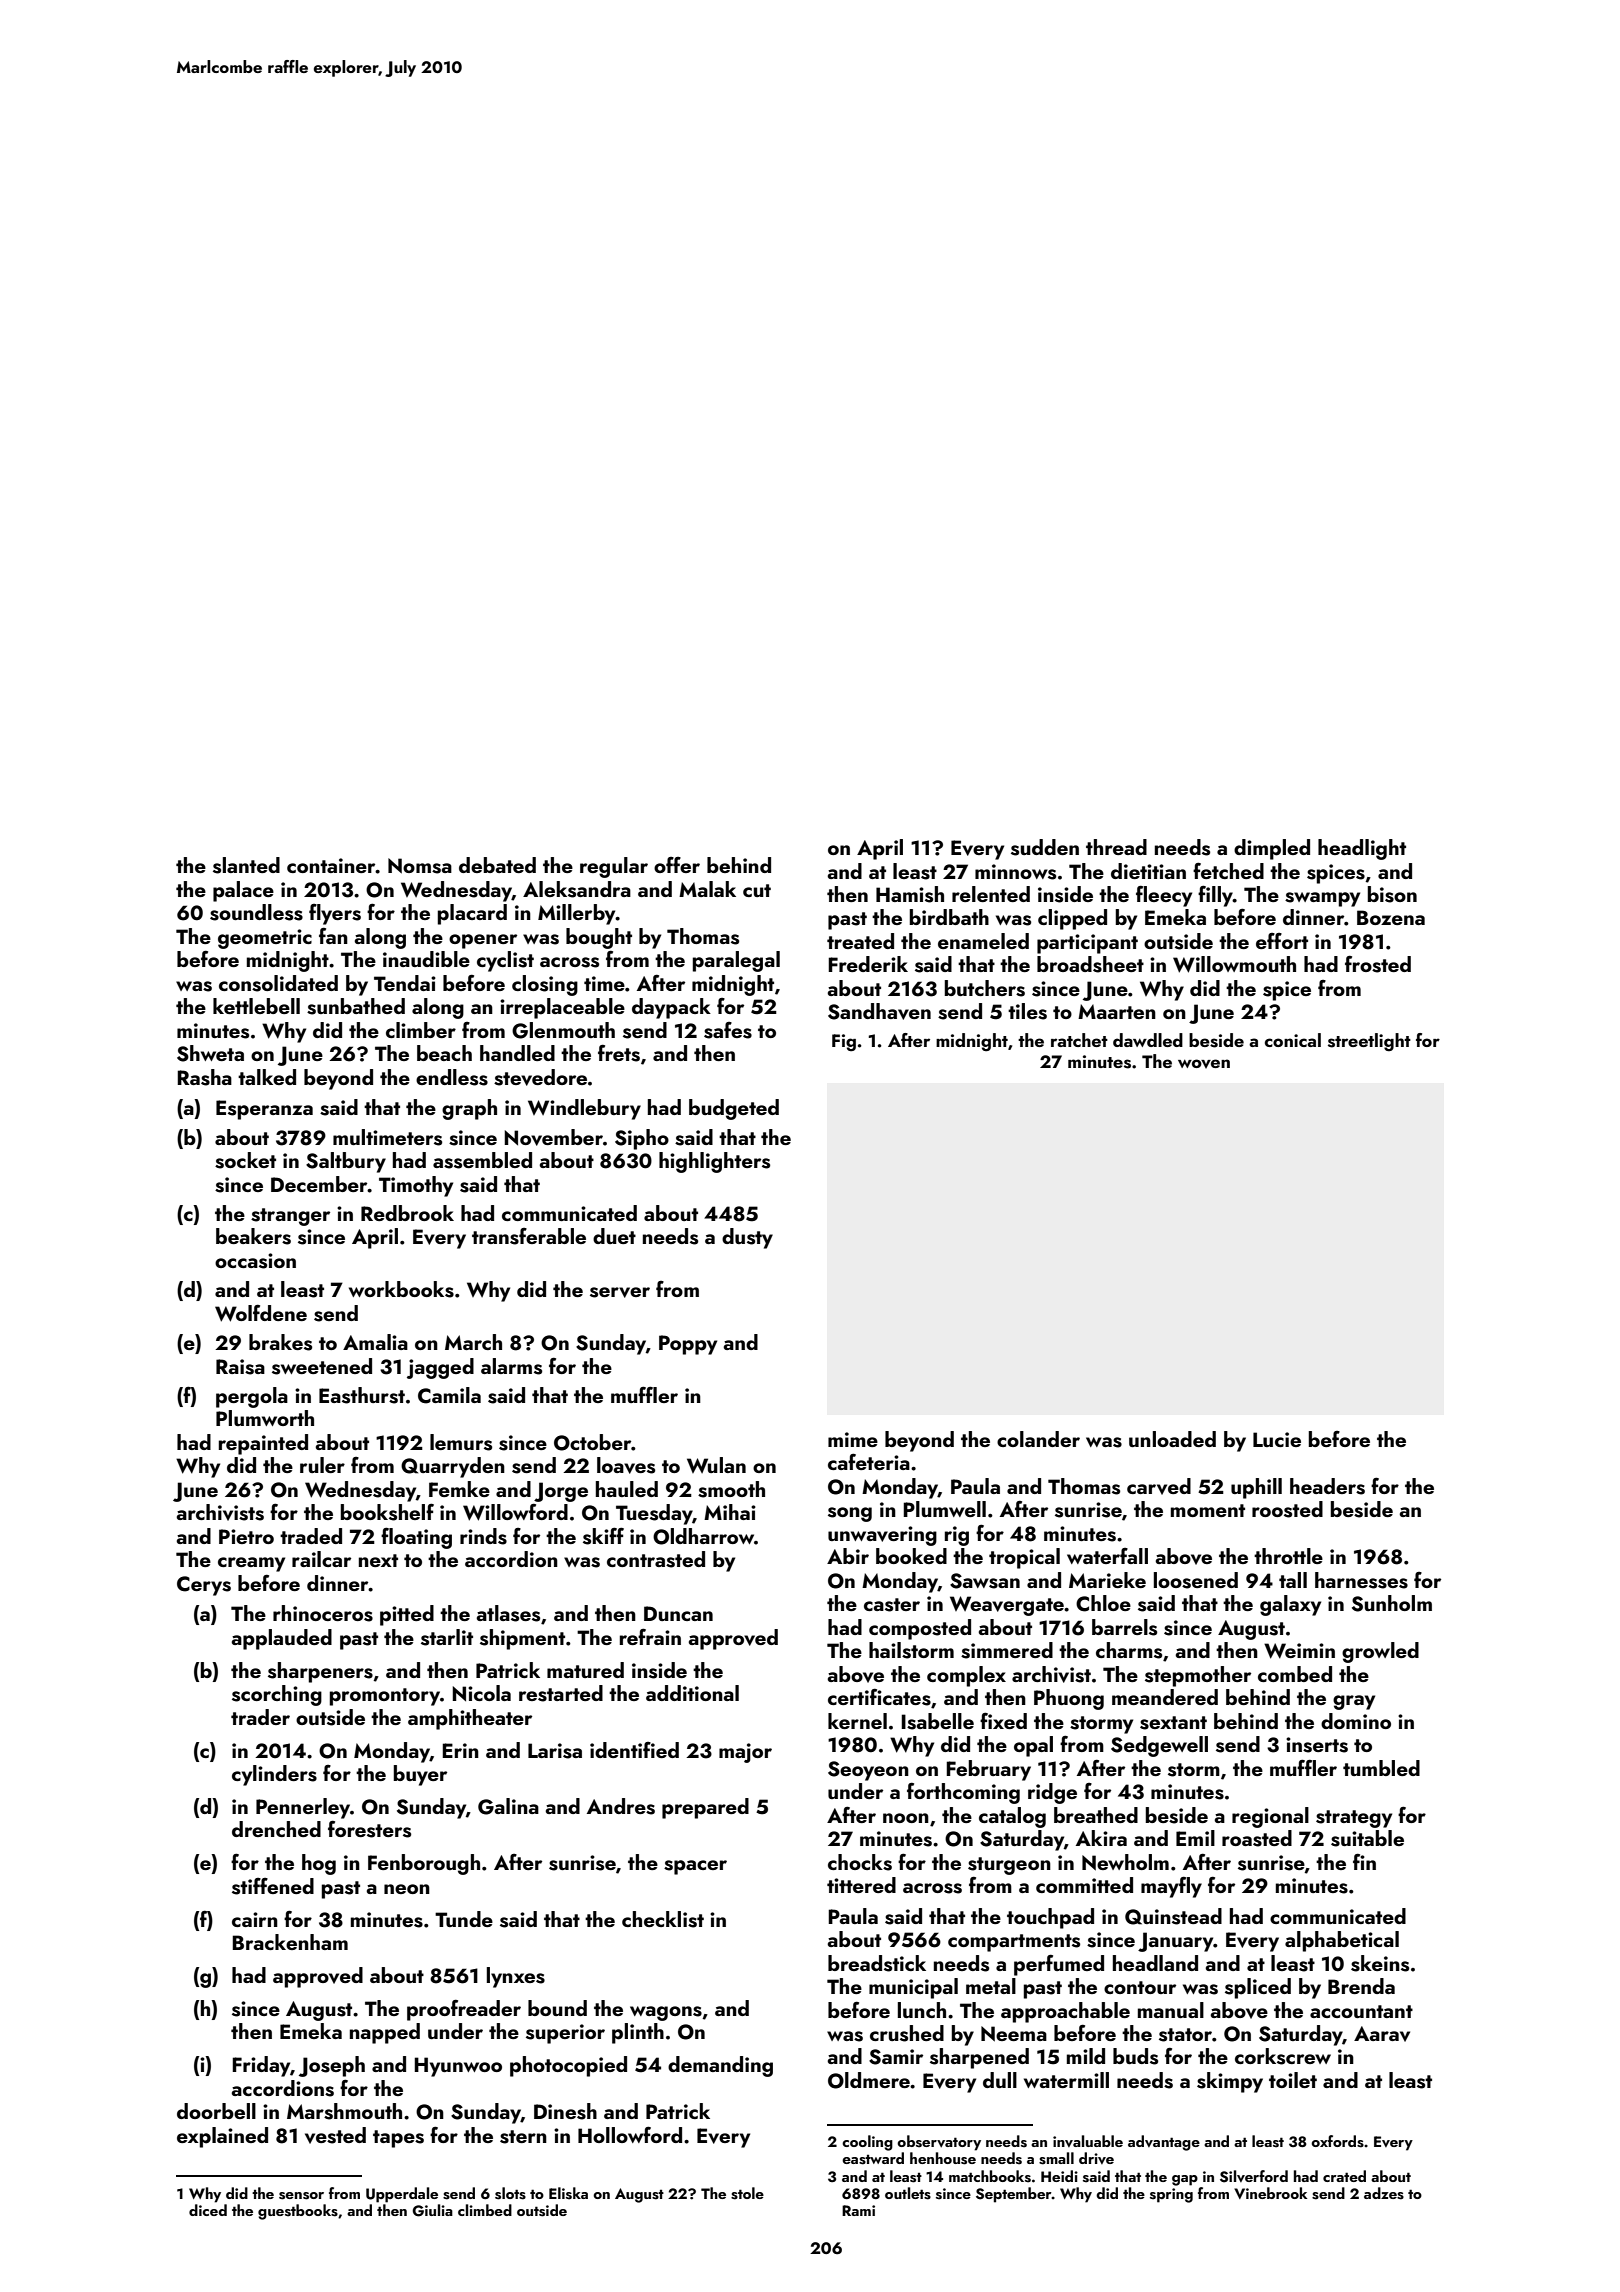  I want to click on Nomsa, so click(420, 866).
